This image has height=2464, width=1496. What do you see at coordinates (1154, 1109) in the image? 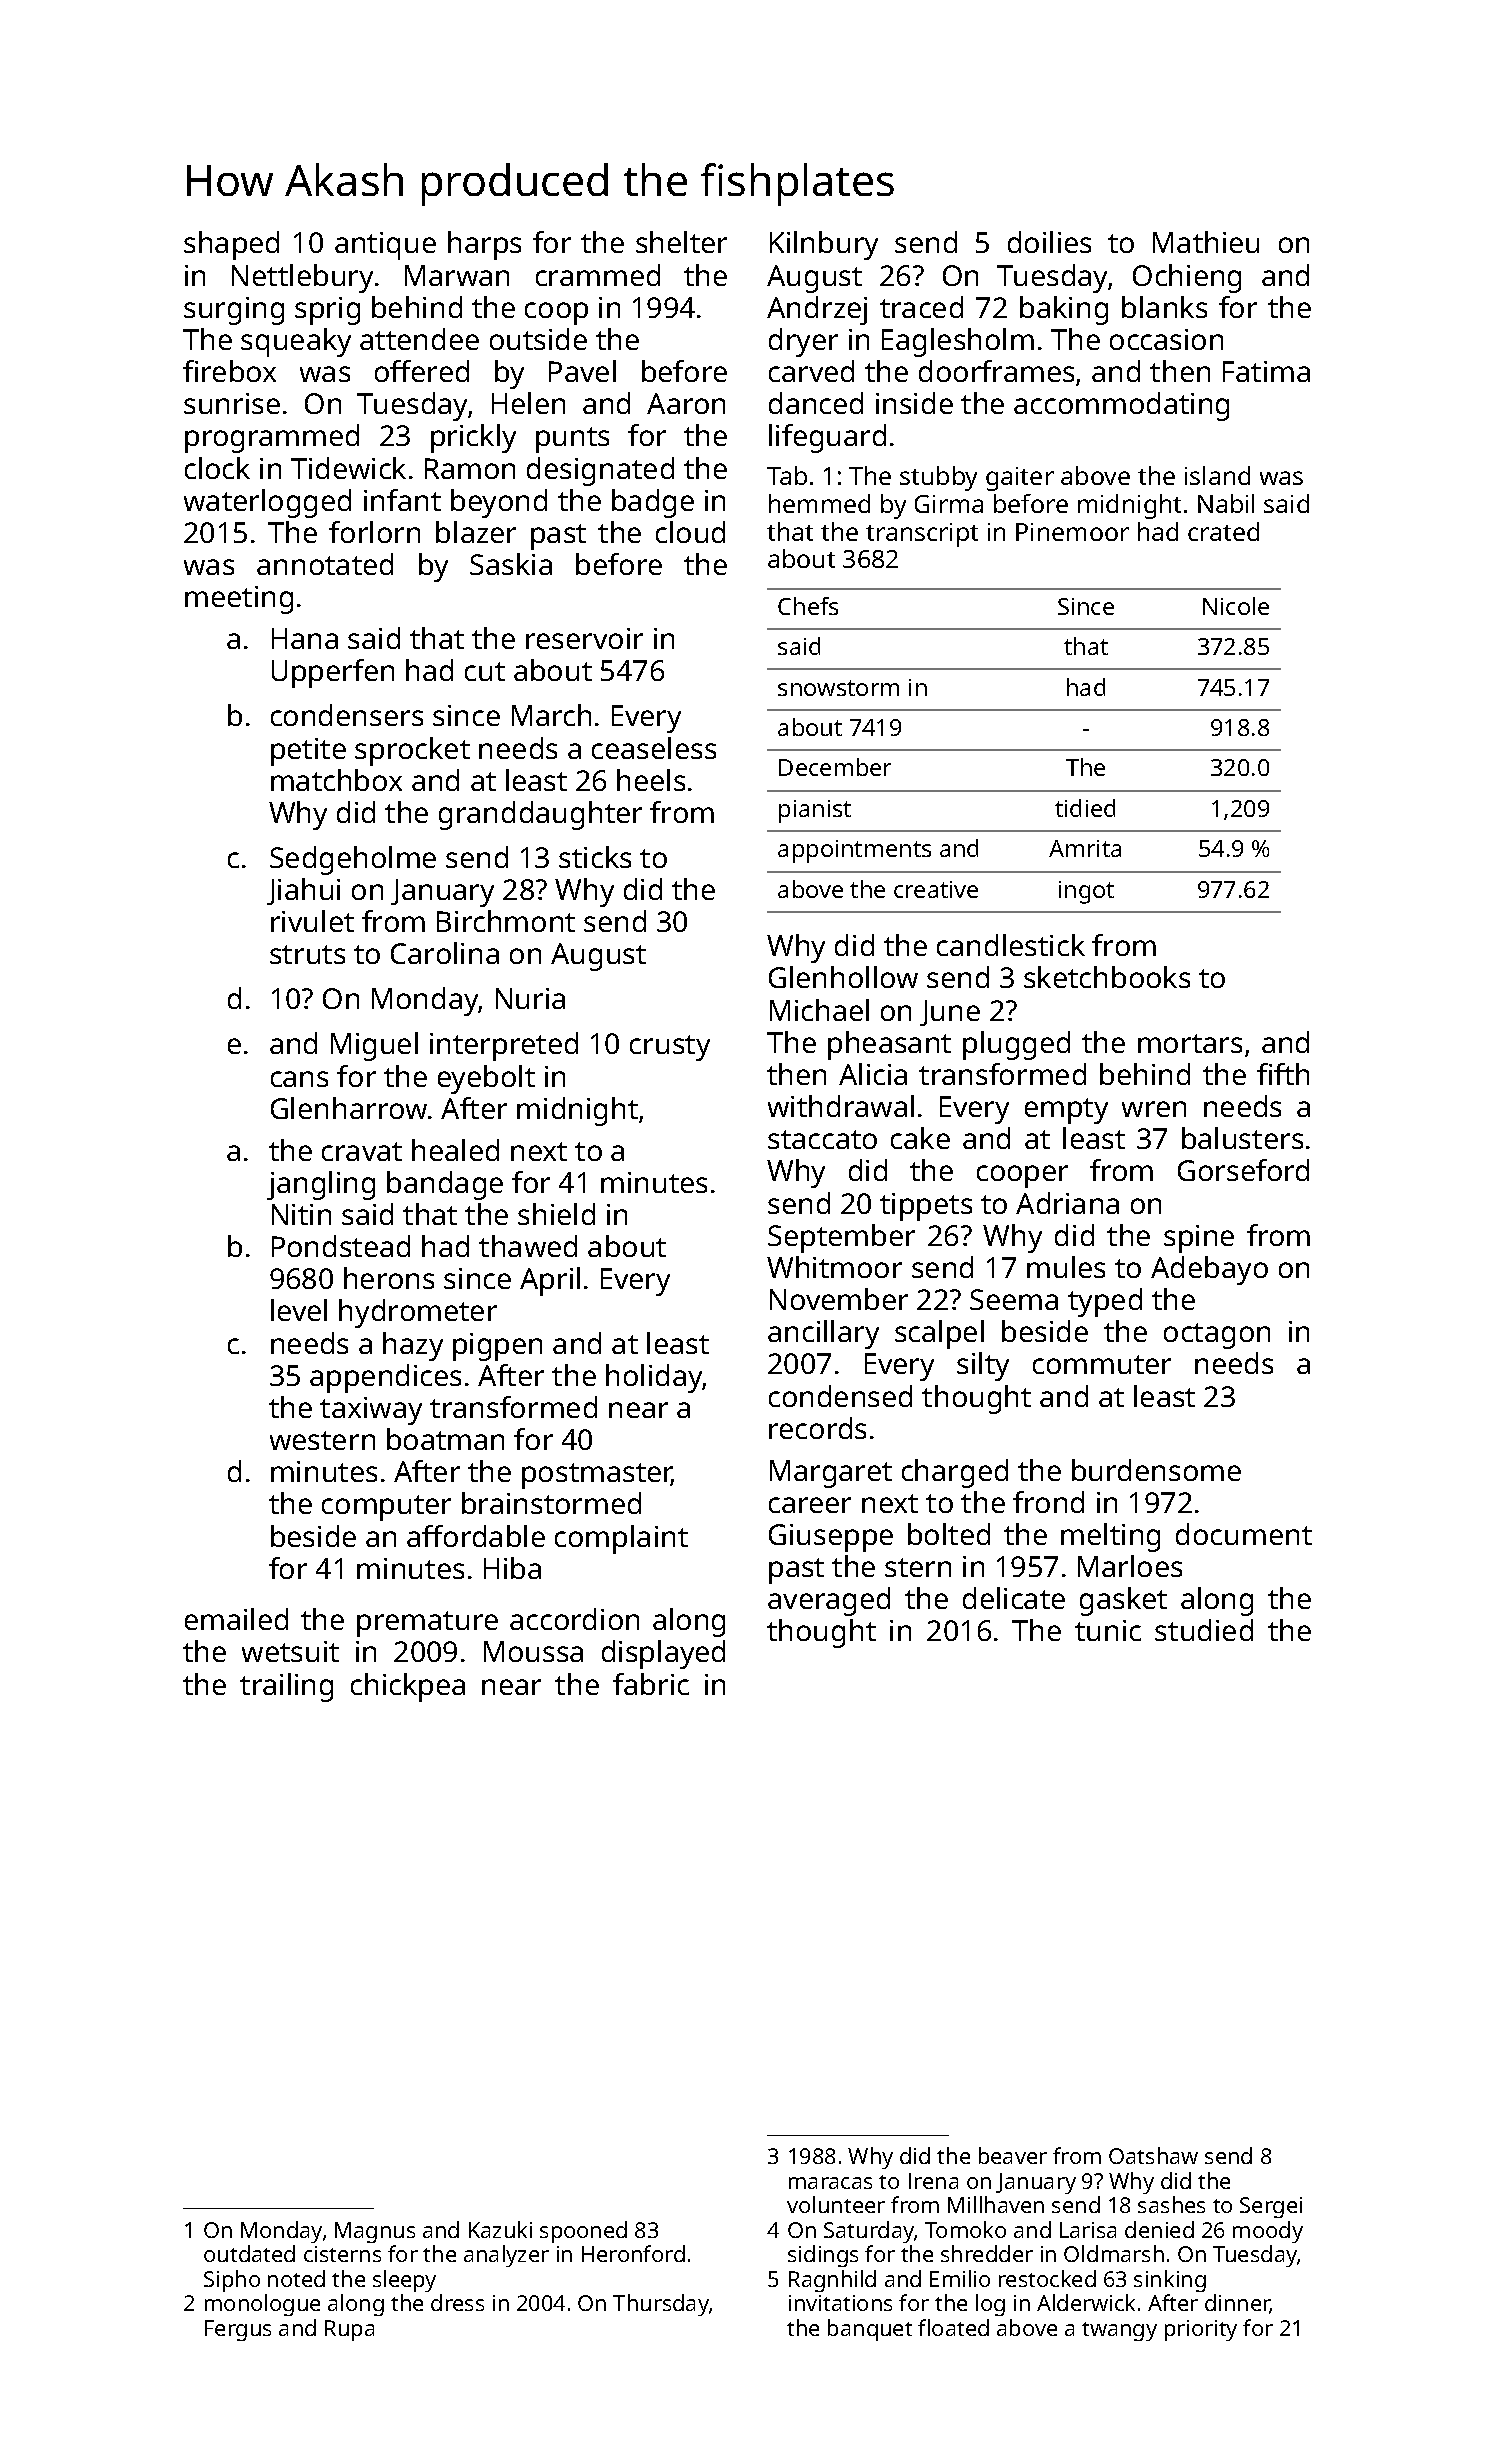
I see `wren` at bounding box center [1154, 1109].
